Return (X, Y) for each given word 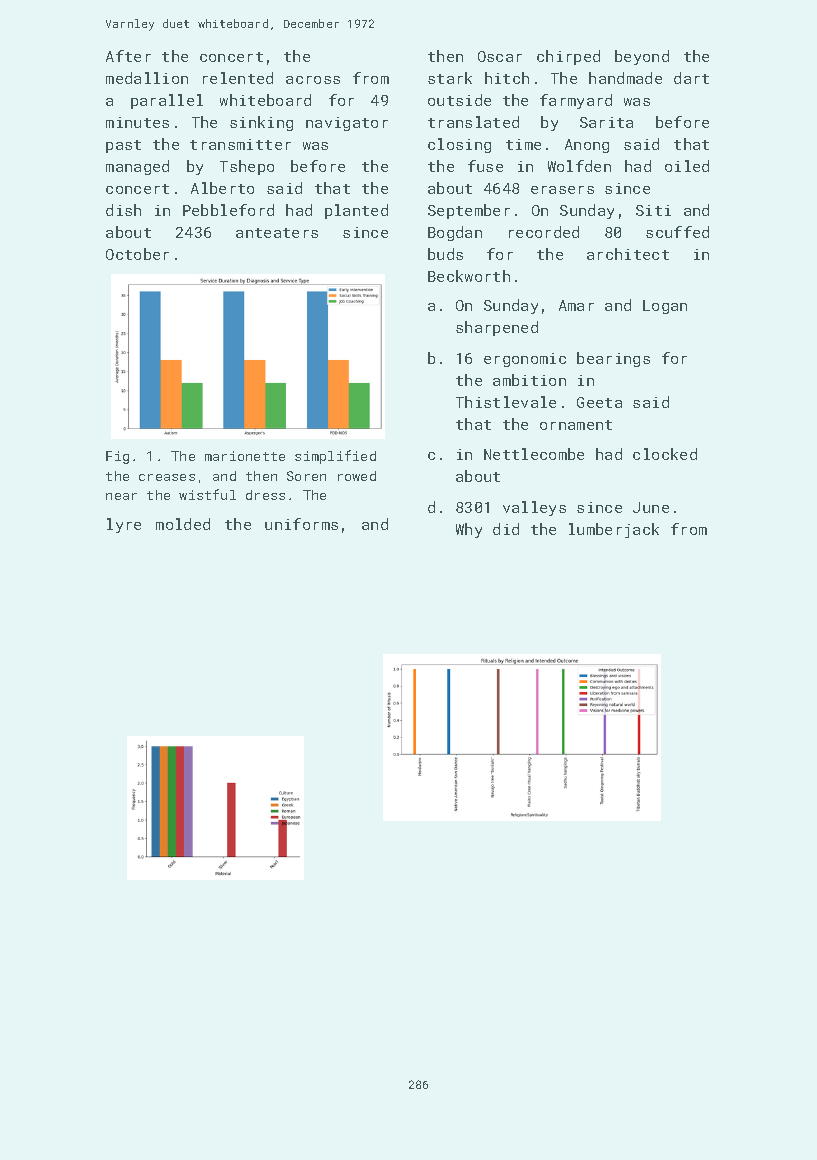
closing (459, 145)
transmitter (240, 144)
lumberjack (614, 530)
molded (183, 524)
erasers (562, 190)
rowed (357, 476)
